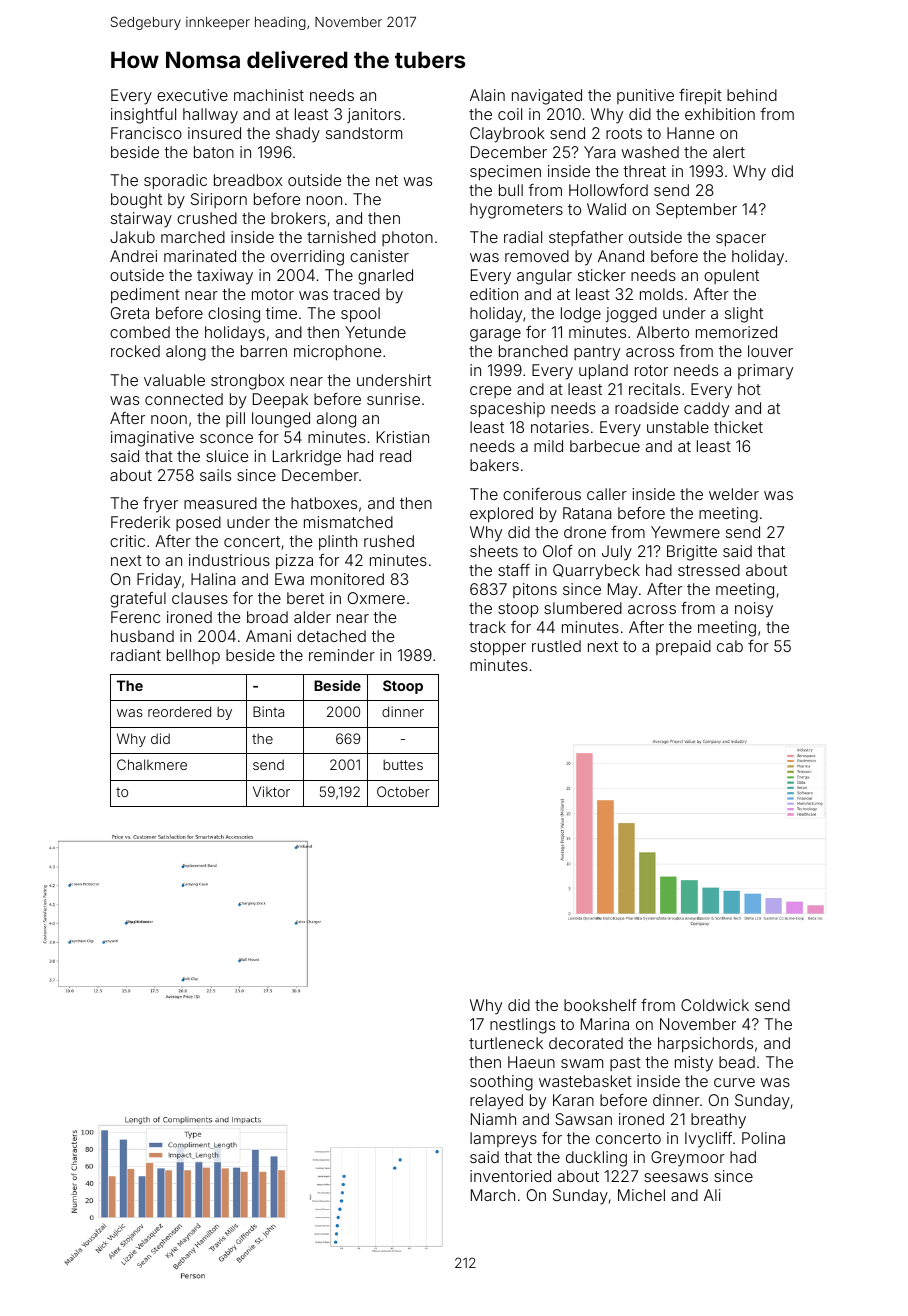 This image has width=908, height=1316. What do you see at coordinates (730, 646) in the image?
I see `cab` at bounding box center [730, 646].
